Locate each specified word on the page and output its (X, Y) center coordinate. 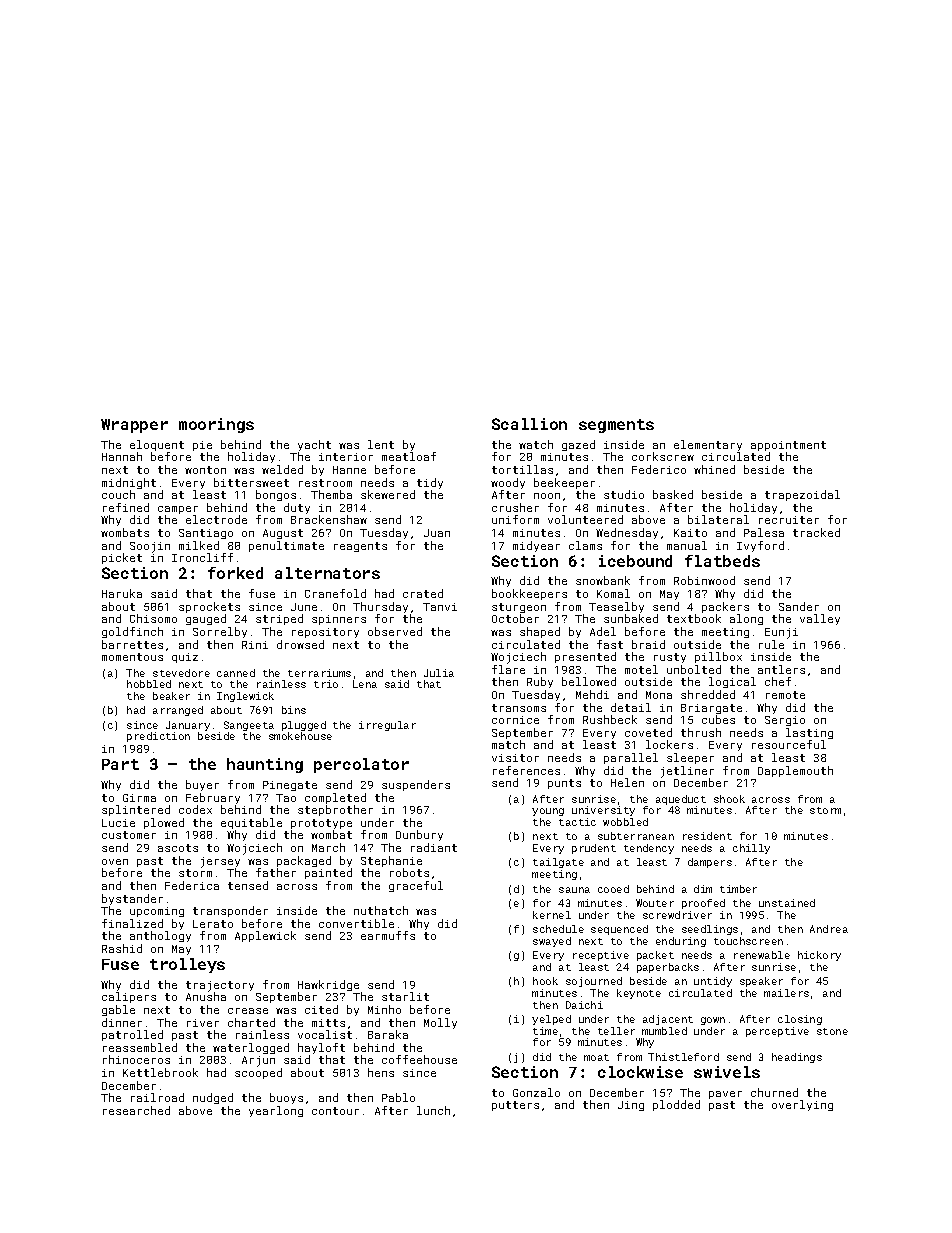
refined (126, 507)
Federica (192, 885)
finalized (132, 923)
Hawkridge (328, 985)
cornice (515, 720)
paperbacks (668, 968)
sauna (574, 890)
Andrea (829, 929)
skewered (388, 494)
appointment (788, 446)
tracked (816, 532)
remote (785, 695)
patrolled (132, 1035)
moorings (216, 425)
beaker (171, 696)
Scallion (529, 424)
